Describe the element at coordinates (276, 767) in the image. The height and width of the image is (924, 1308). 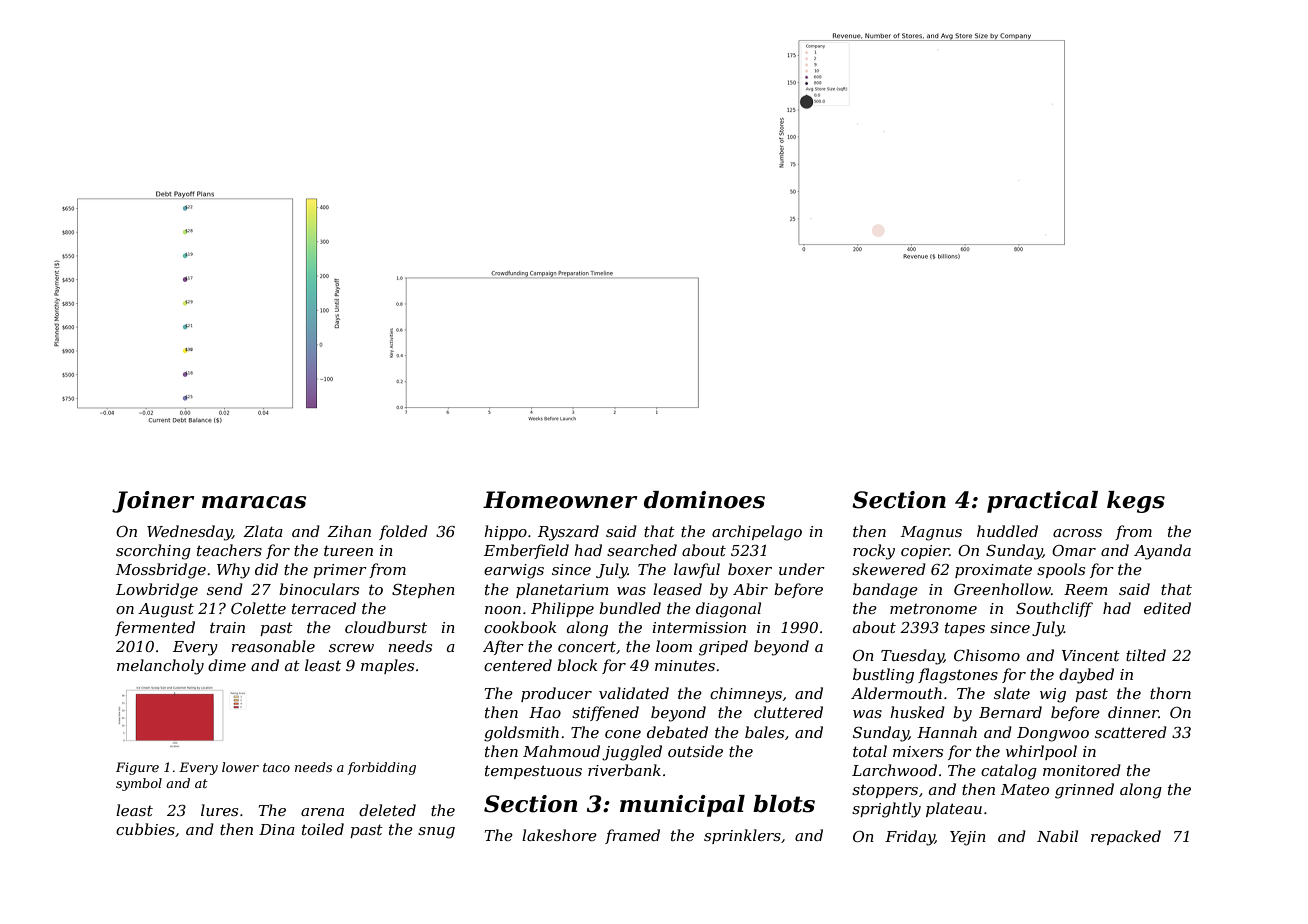
I see `taco` at that location.
